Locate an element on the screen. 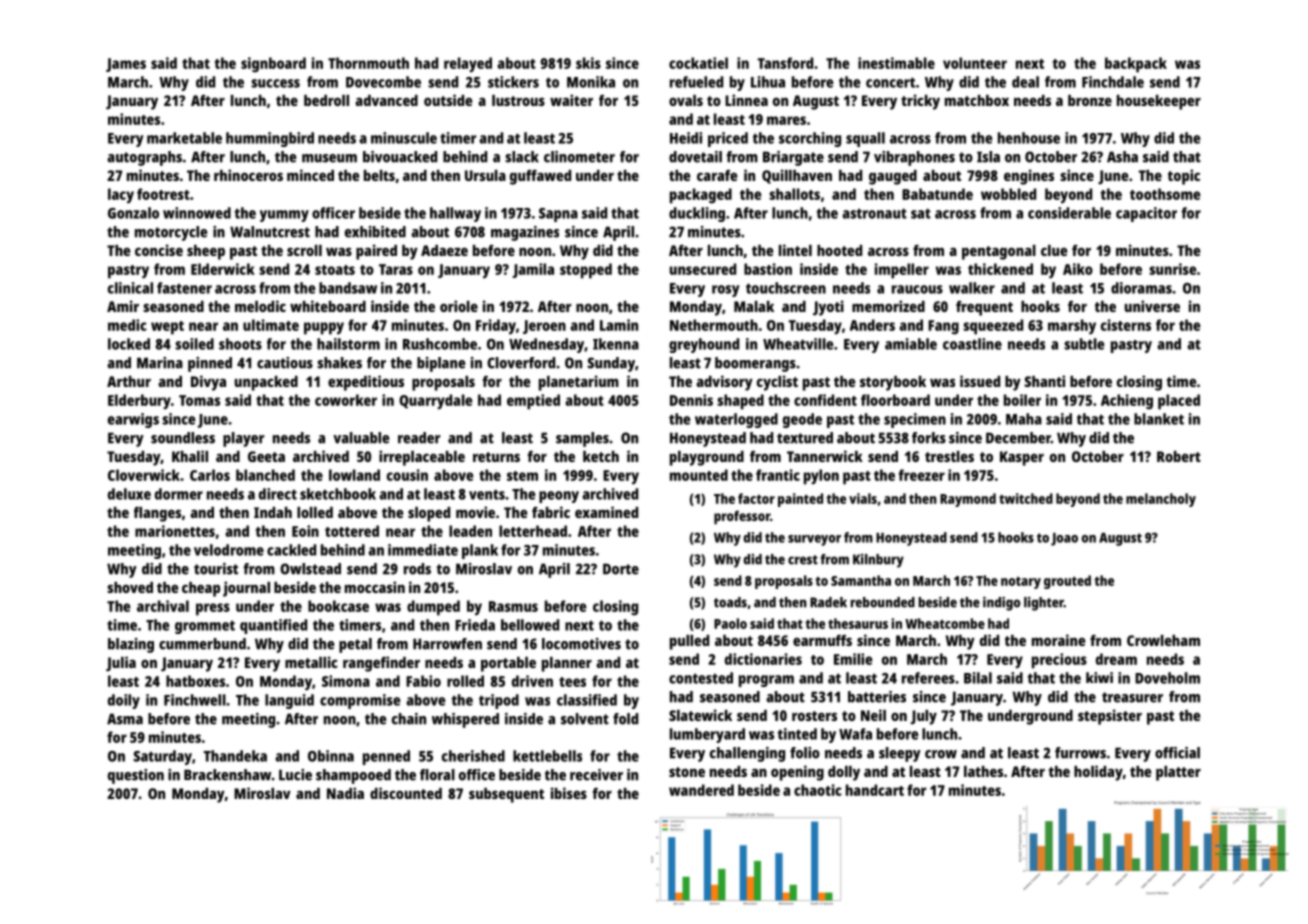  backpack is located at coordinates (1136, 65).
